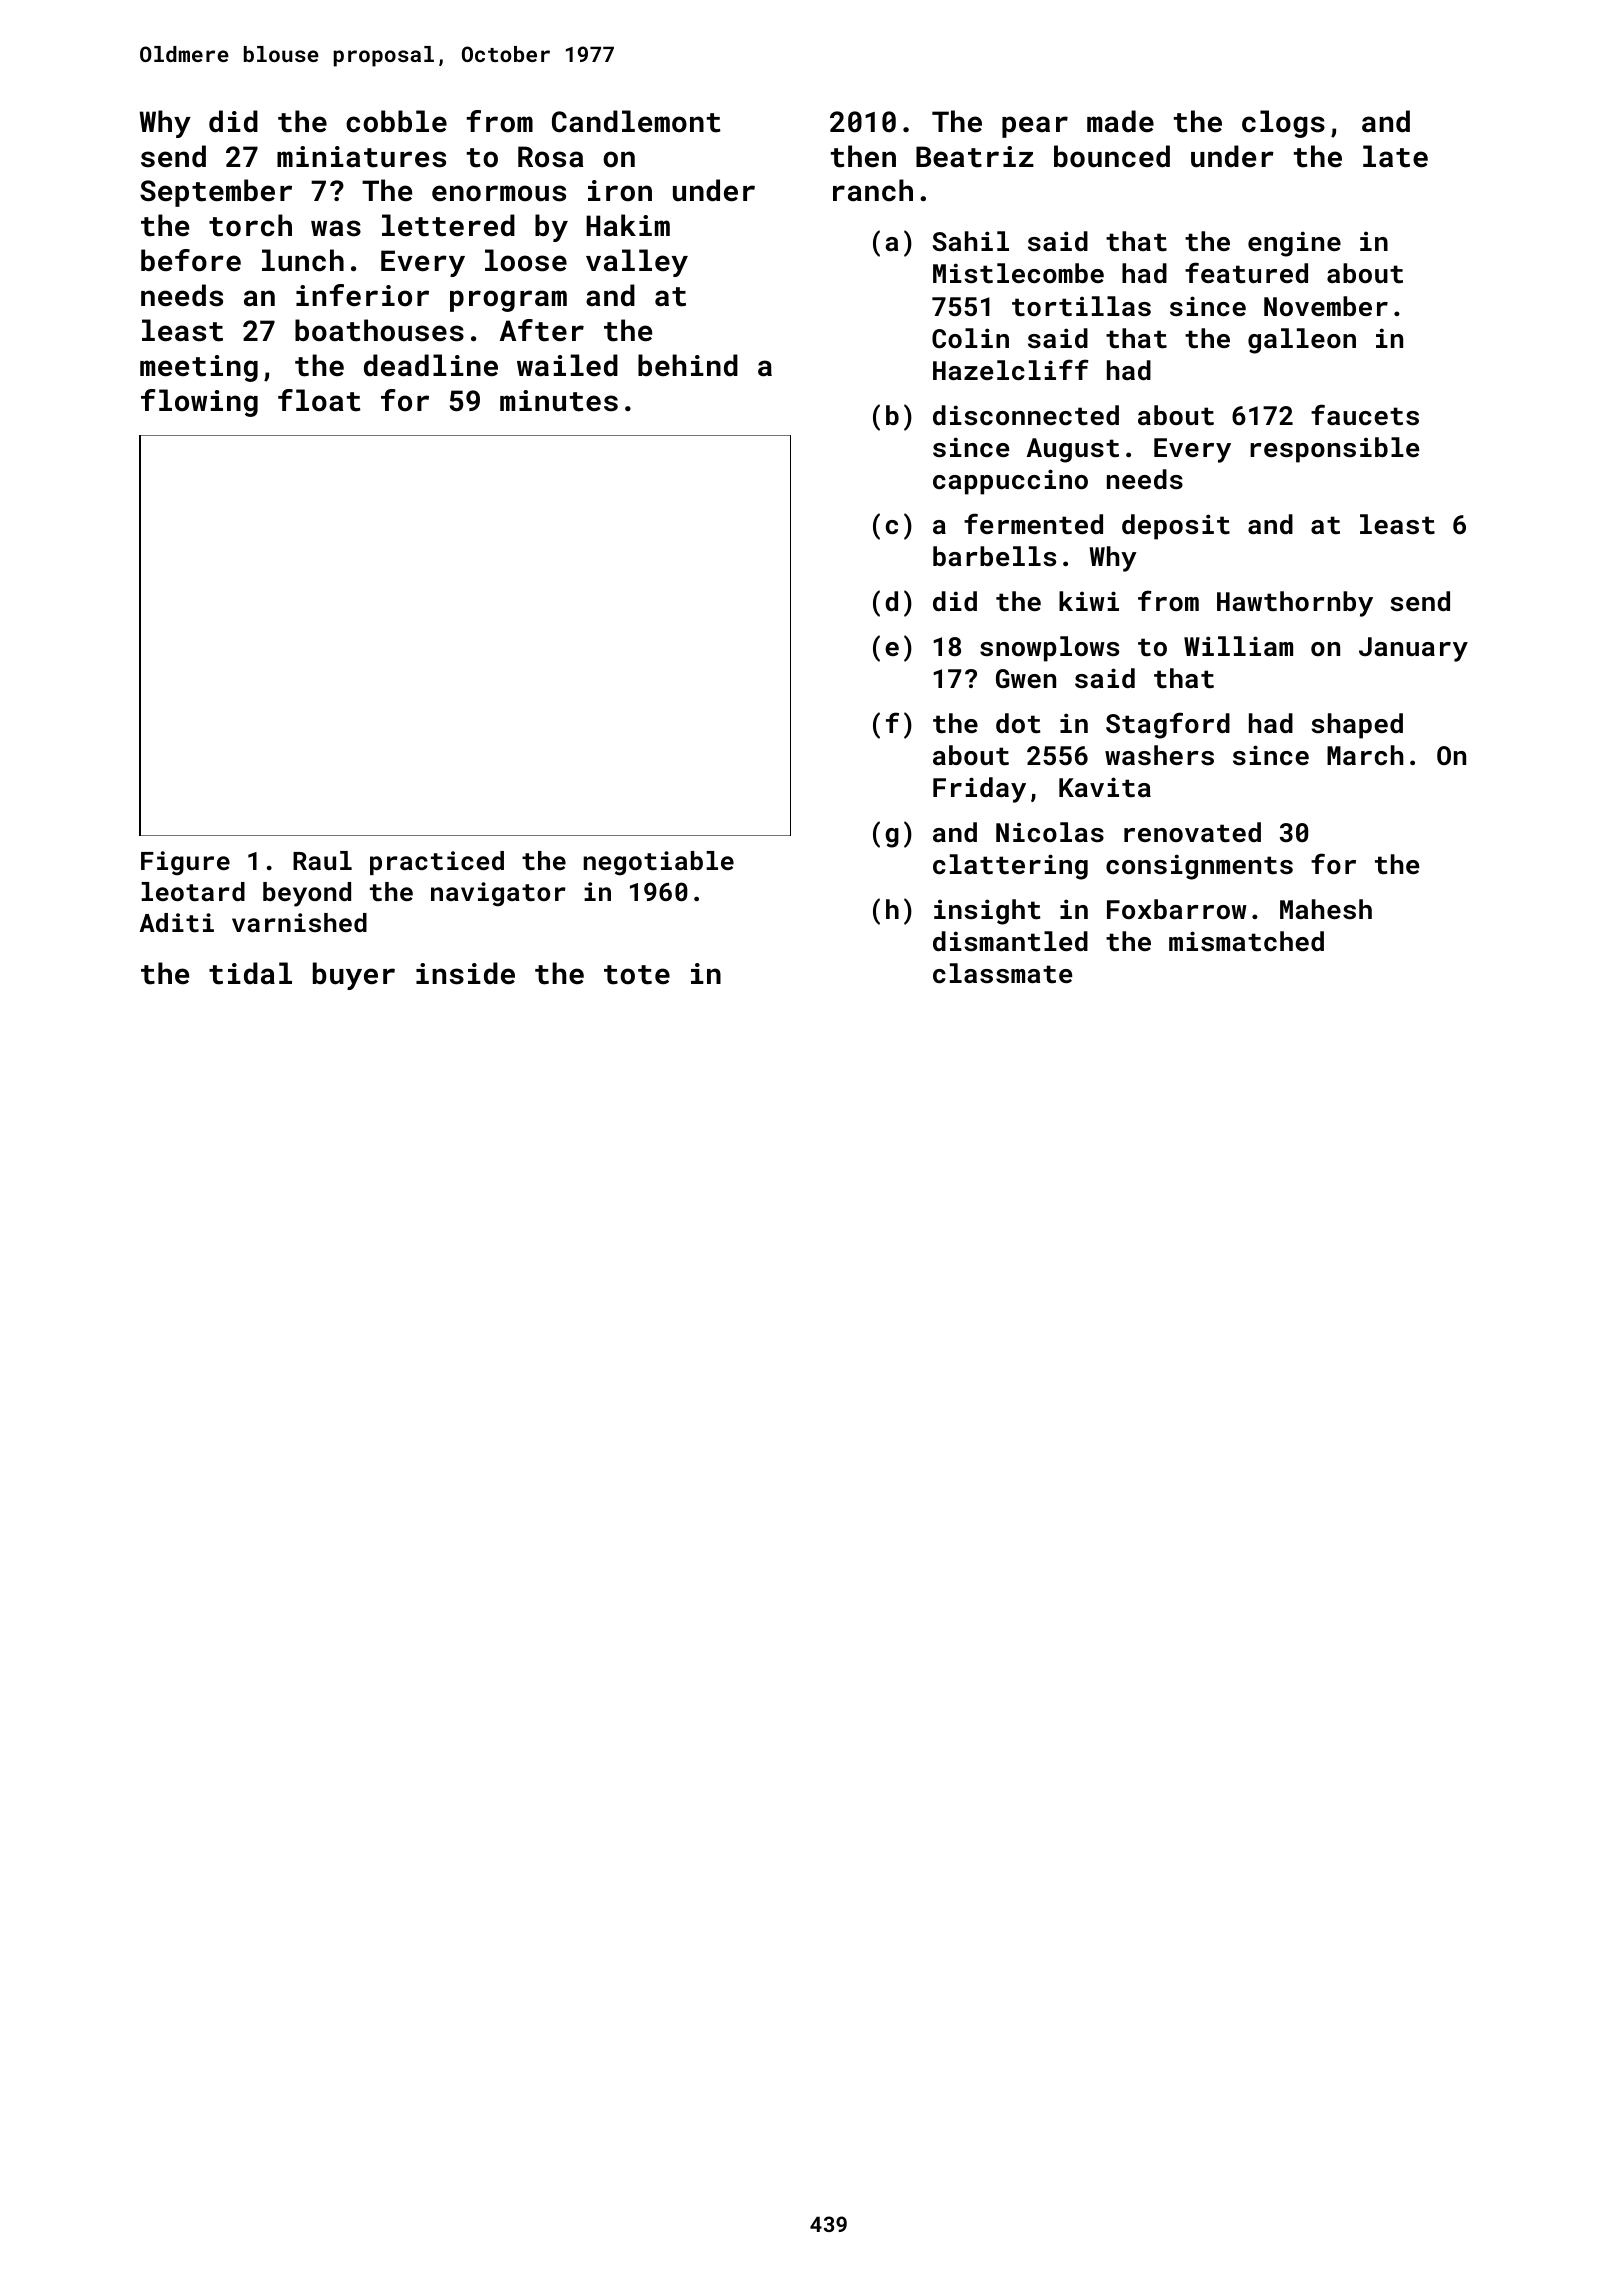 The height and width of the image is (2292, 1620). What do you see at coordinates (1120, 121) in the image?
I see `made` at bounding box center [1120, 121].
